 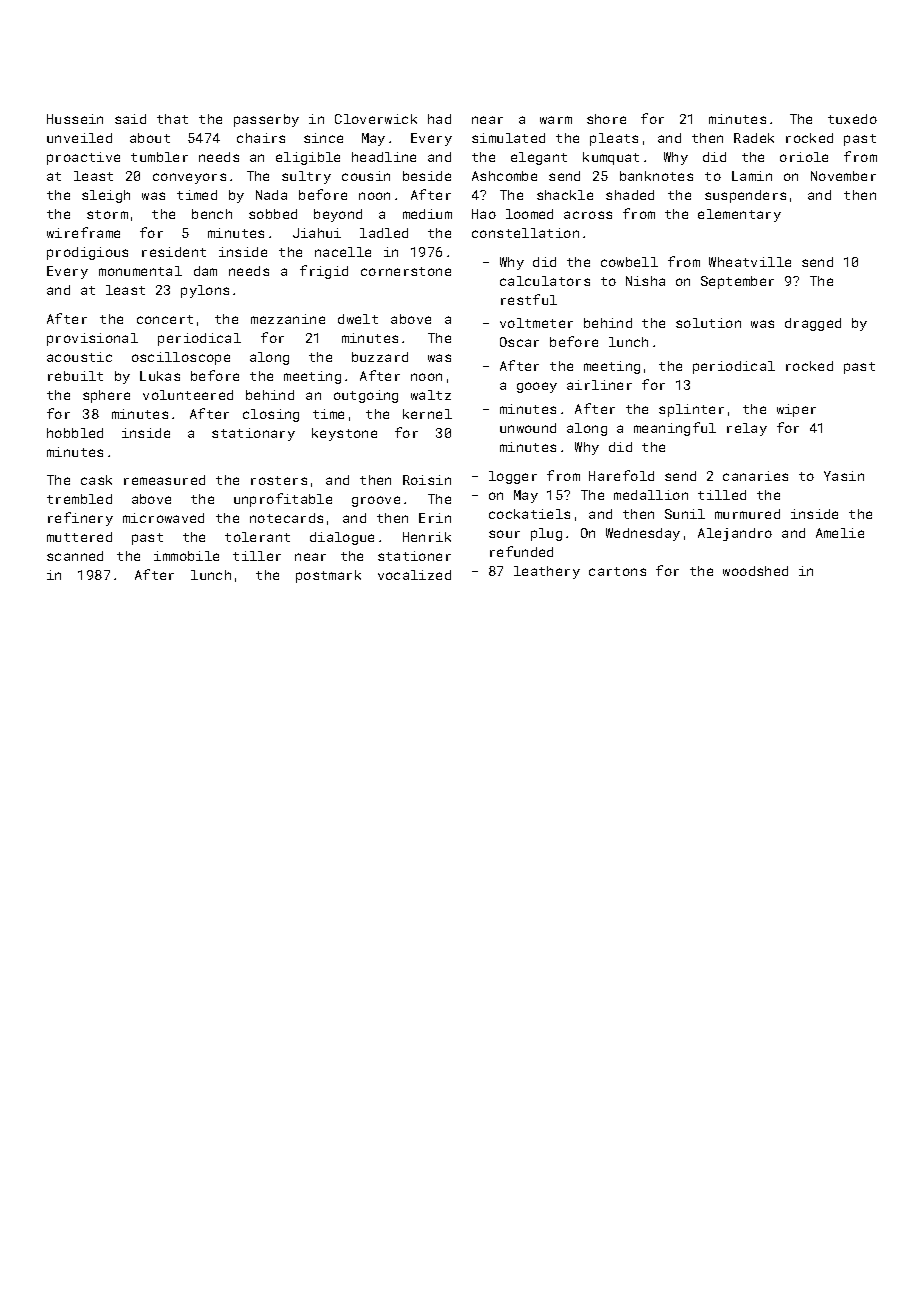 I want to click on monumental, so click(x=140, y=271).
